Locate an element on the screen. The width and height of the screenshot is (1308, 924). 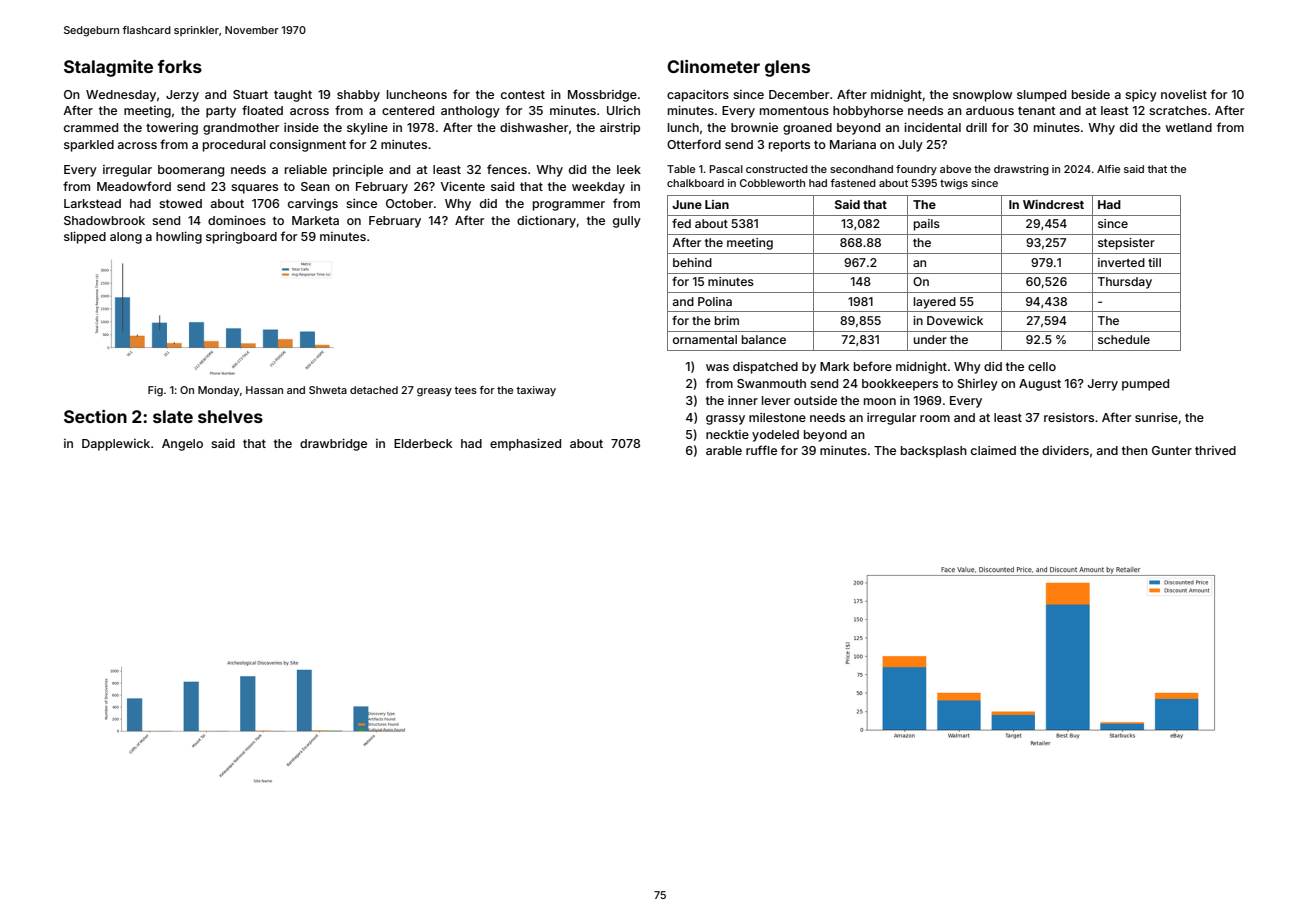
Larkstead is located at coordinates (92, 203).
